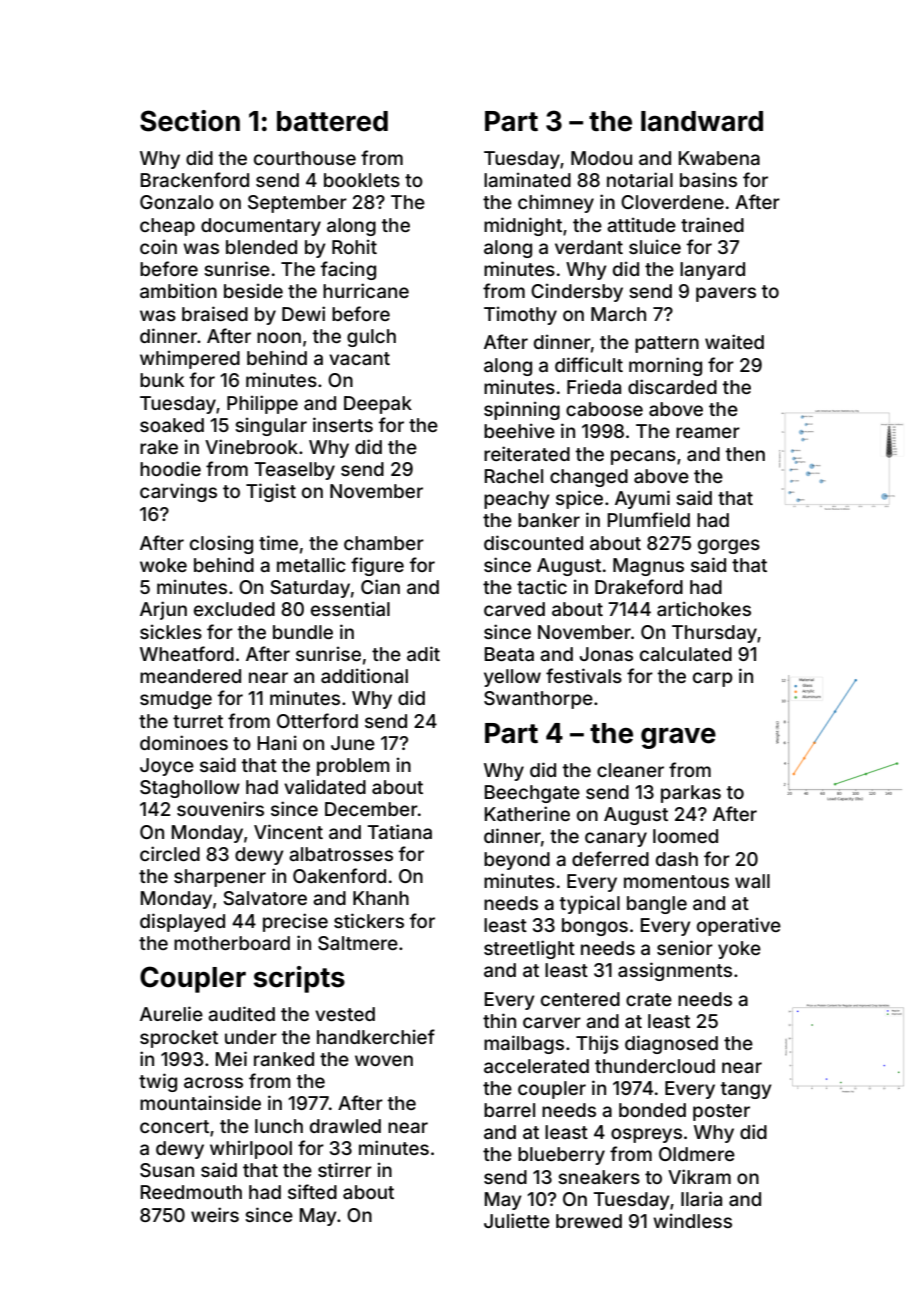 The height and width of the page is (1314, 924). I want to click on streetlight, so click(529, 949).
